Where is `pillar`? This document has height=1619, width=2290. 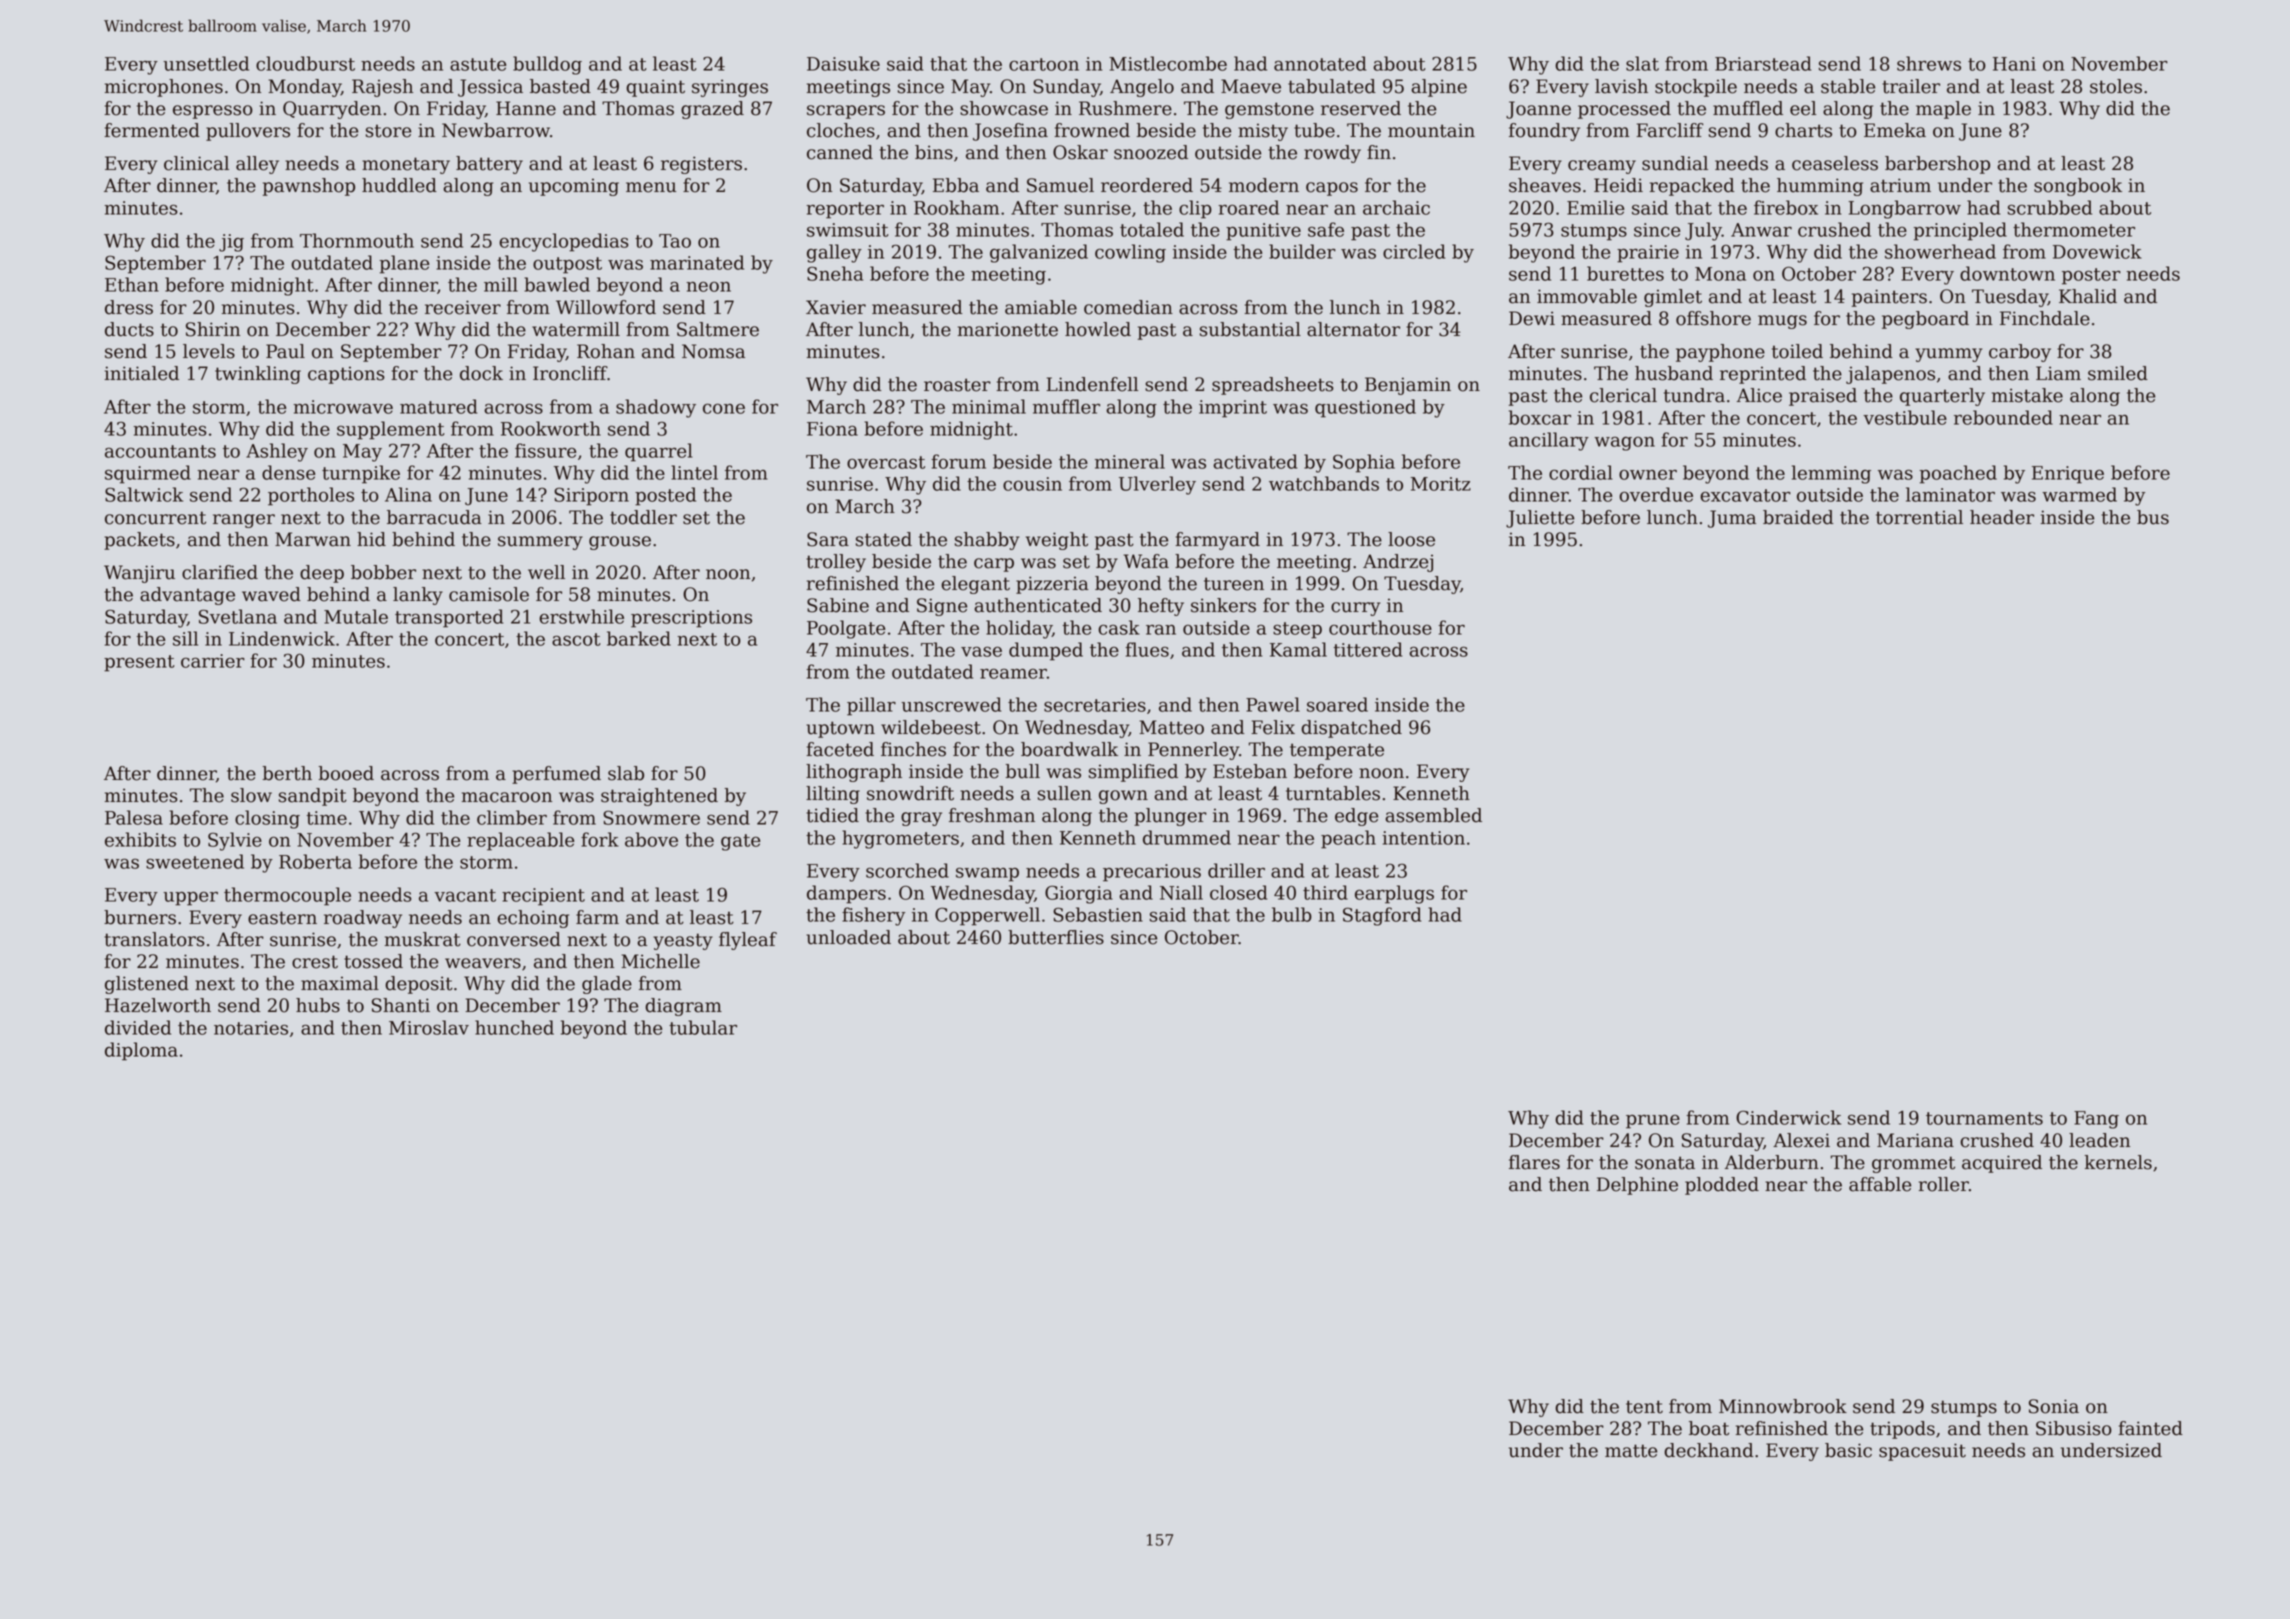
pillar is located at coordinates (871, 706).
